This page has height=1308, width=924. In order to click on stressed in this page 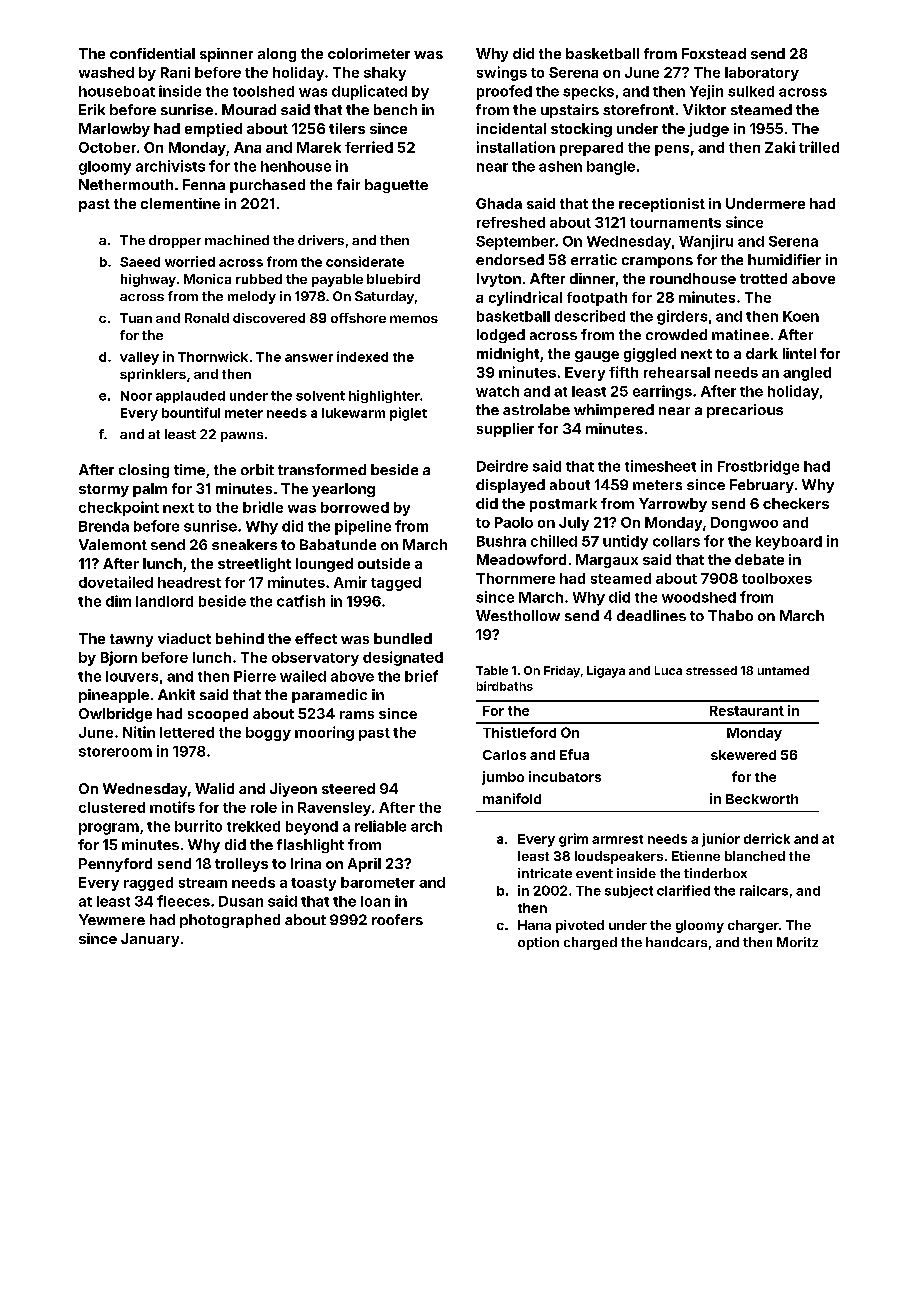, I will do `click(711, 670)`.
